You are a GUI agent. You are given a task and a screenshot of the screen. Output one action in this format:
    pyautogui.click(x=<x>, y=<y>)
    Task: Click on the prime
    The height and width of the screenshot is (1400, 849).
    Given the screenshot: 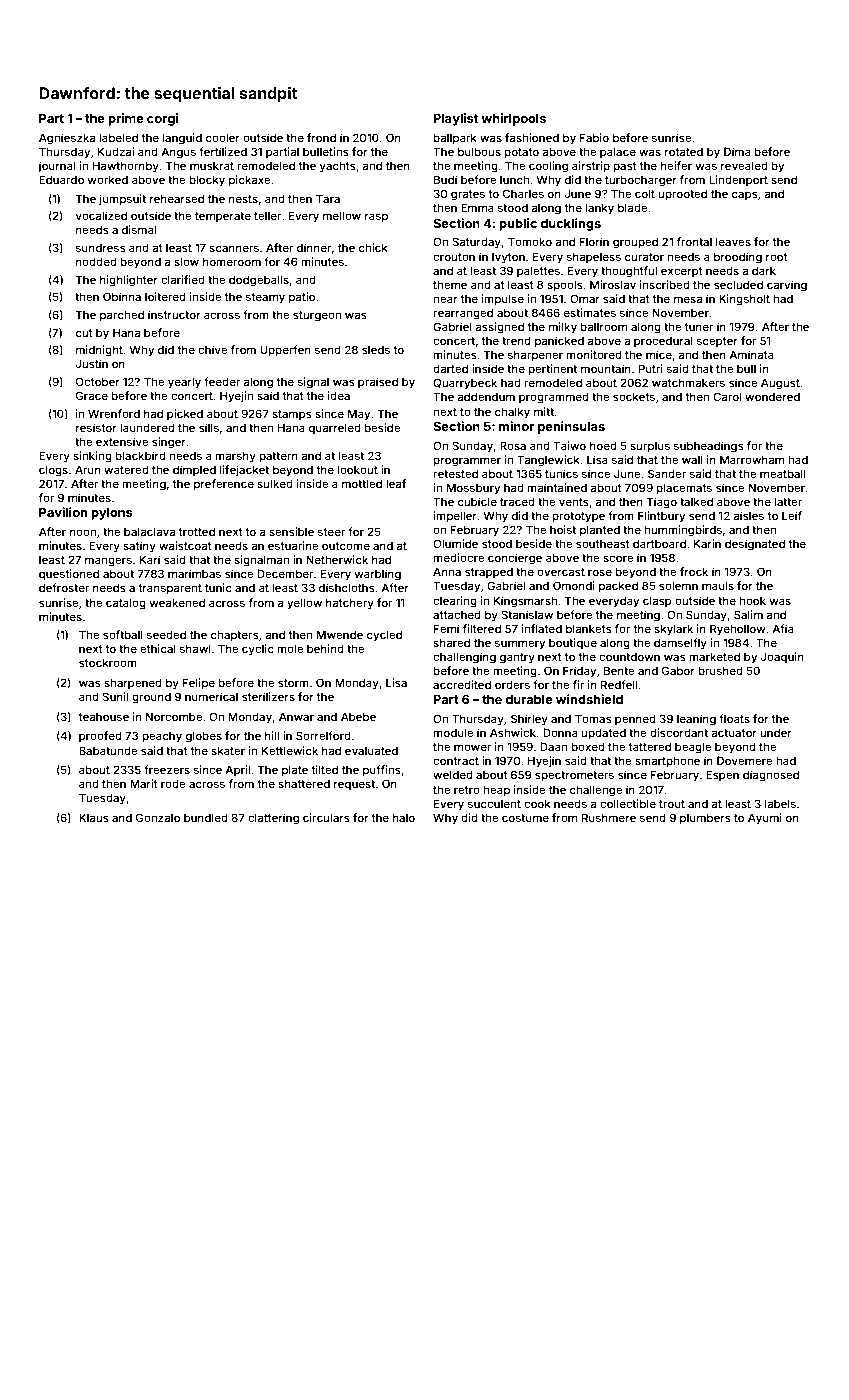 What is the action you would take?
    pyautogui.click(x=126, y=119)
